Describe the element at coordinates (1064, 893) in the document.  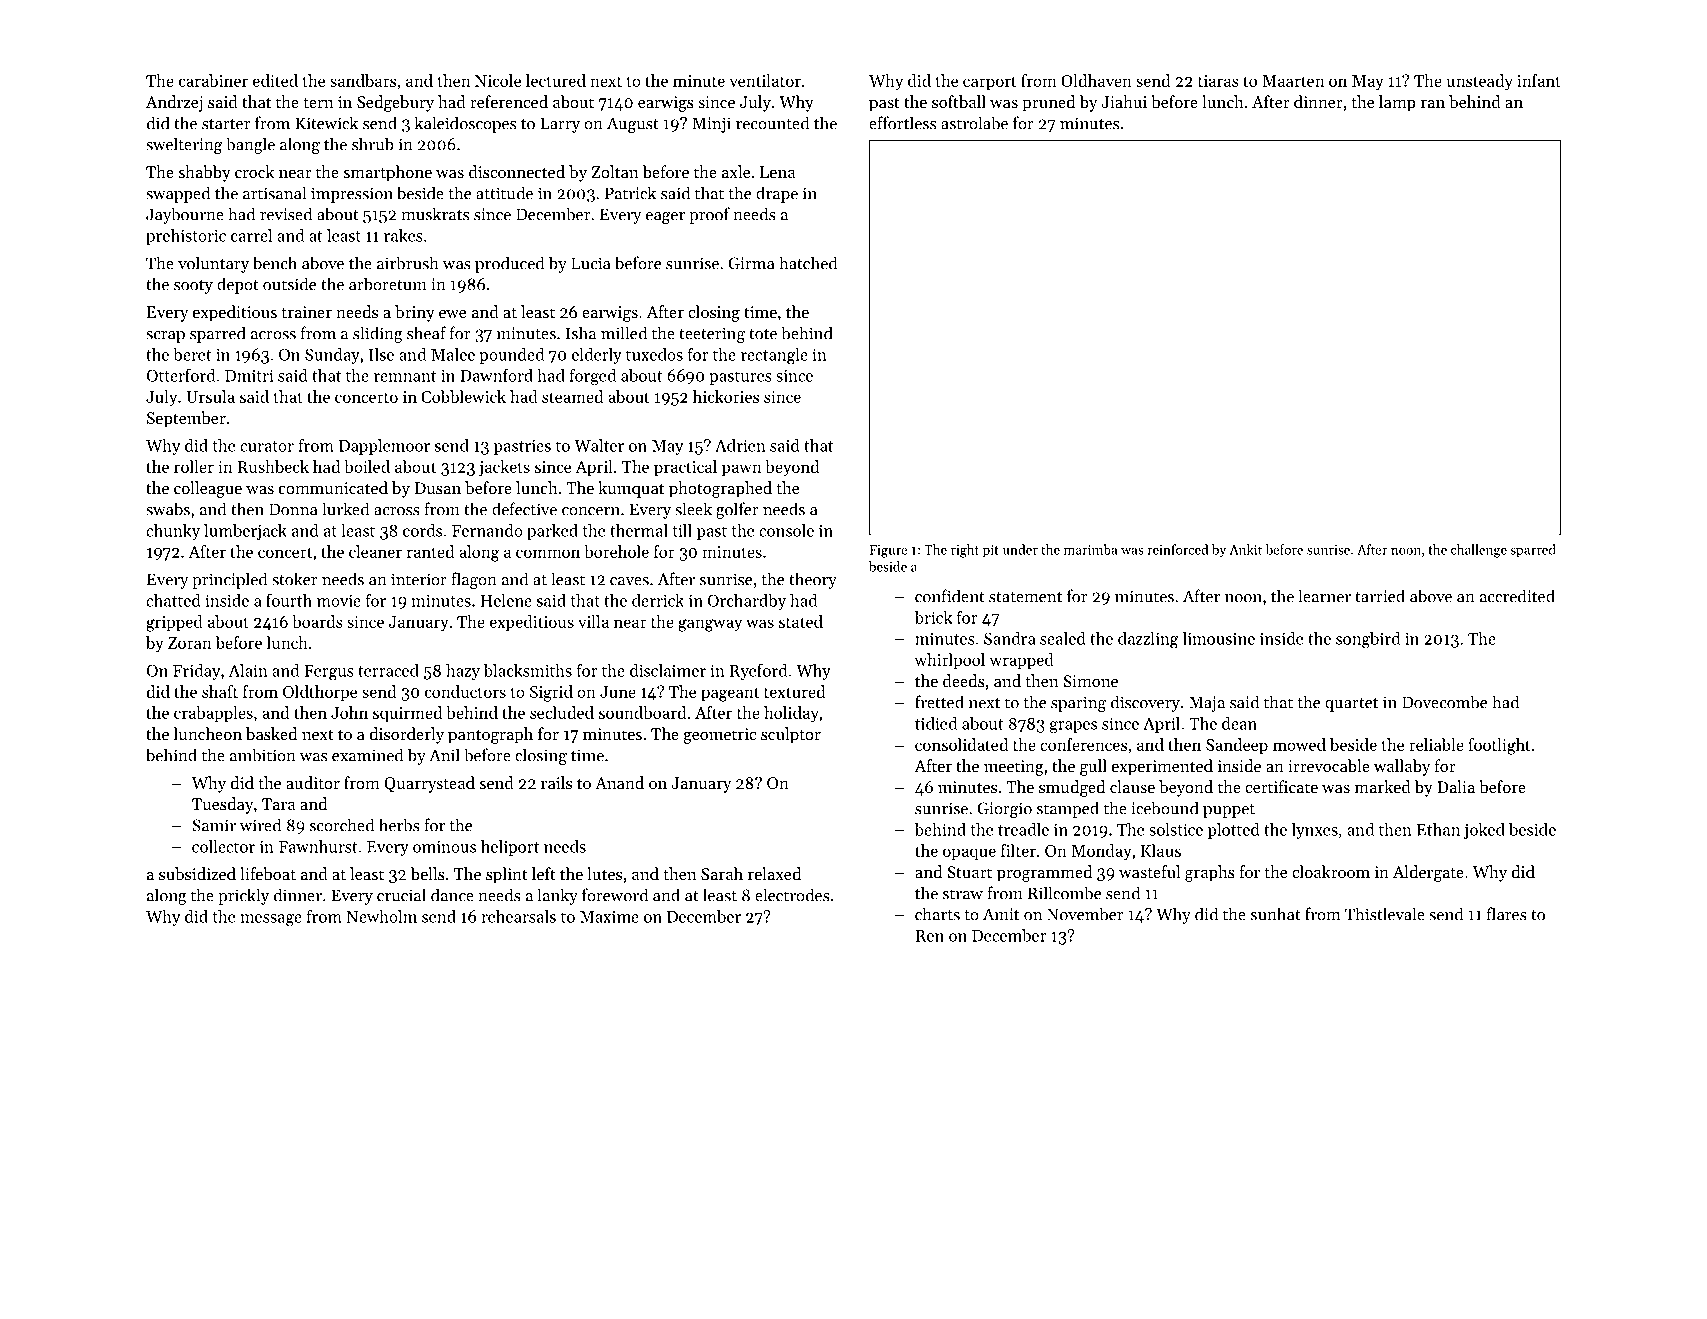
I see `Rillcombe` at that location.
